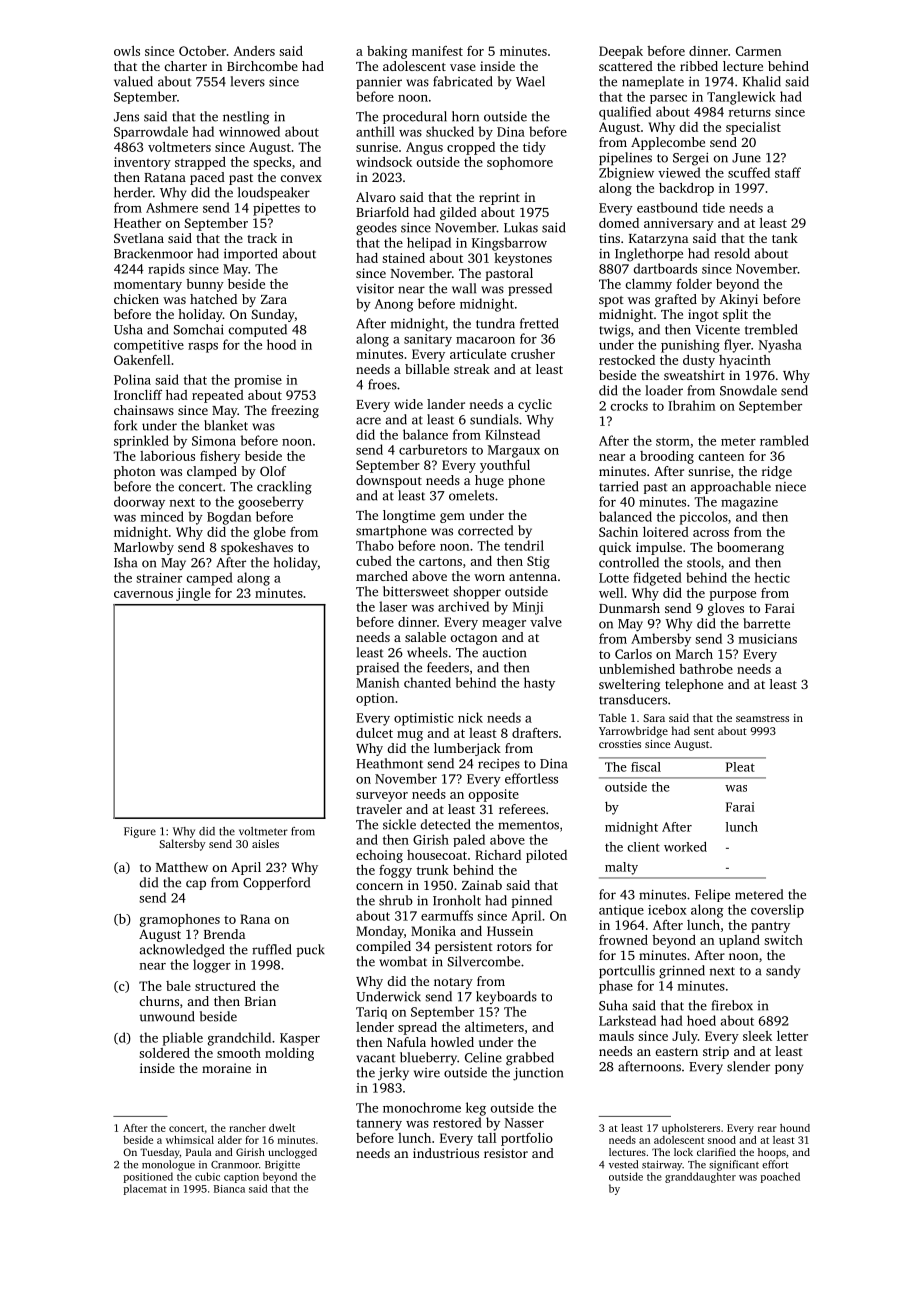  What do you see at coordinates (506, 997) in the page?
I see `keyboards` at bounding box center [506, 997].
